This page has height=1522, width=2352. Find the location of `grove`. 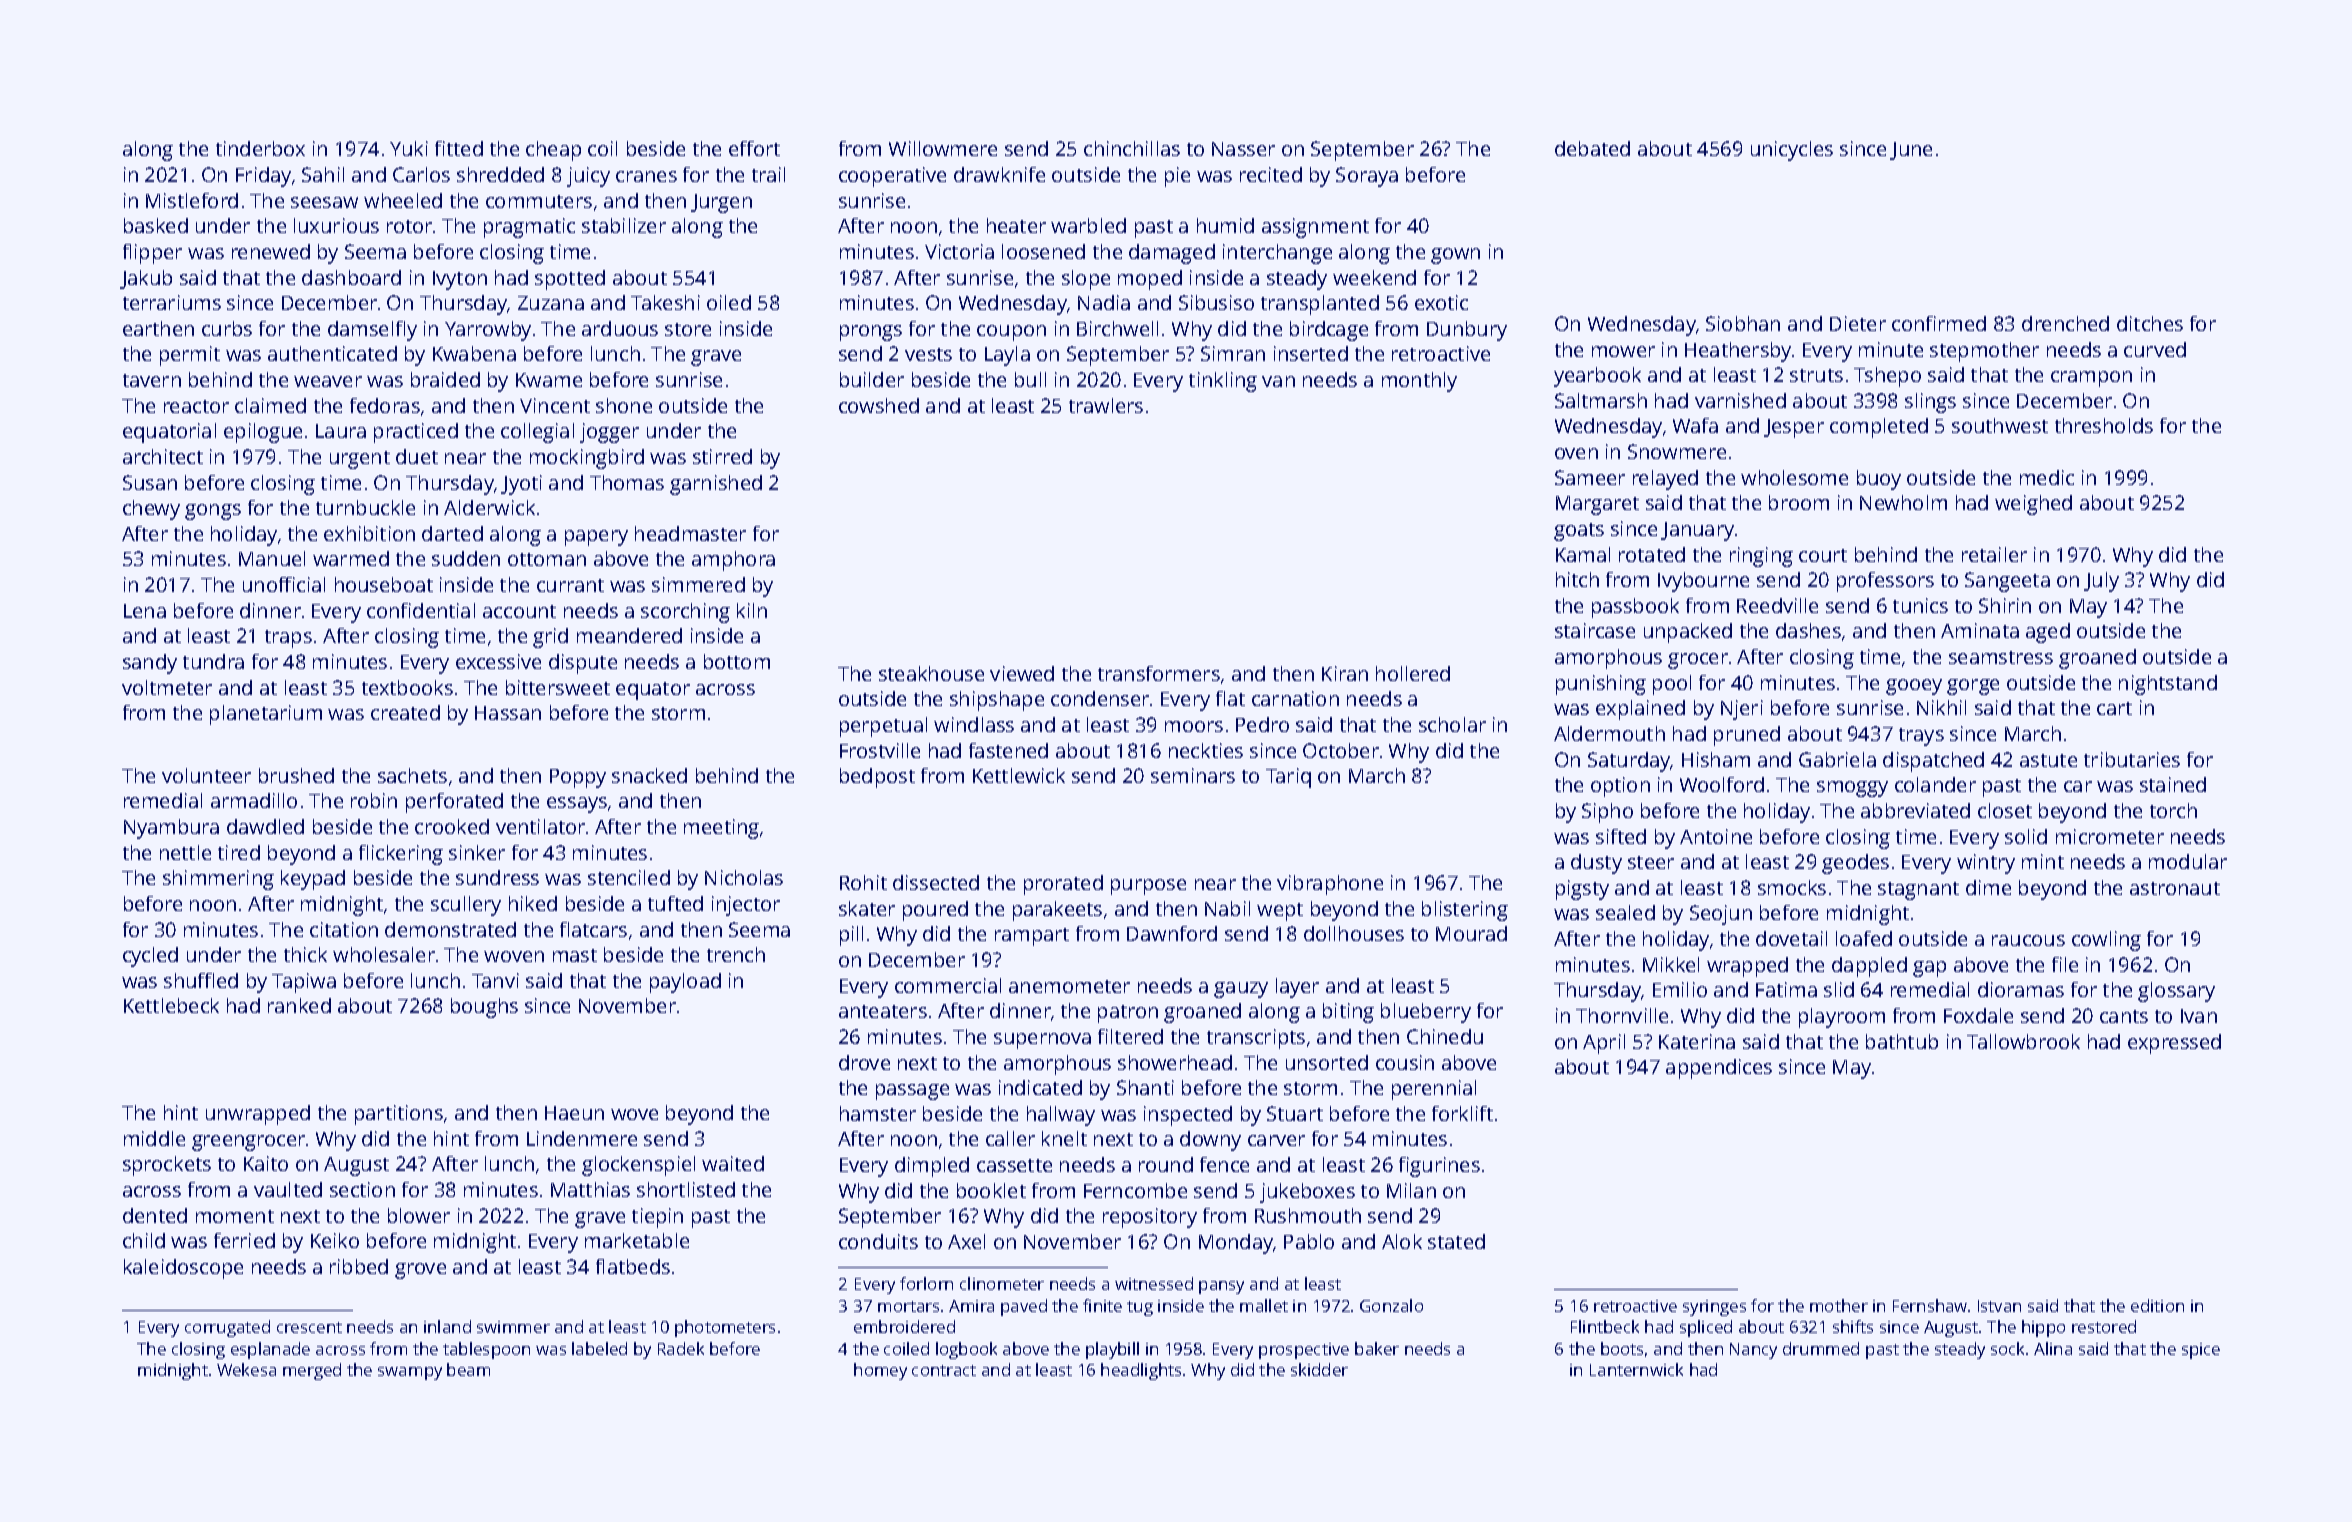

grove is located at coordinates (420, 1271).
